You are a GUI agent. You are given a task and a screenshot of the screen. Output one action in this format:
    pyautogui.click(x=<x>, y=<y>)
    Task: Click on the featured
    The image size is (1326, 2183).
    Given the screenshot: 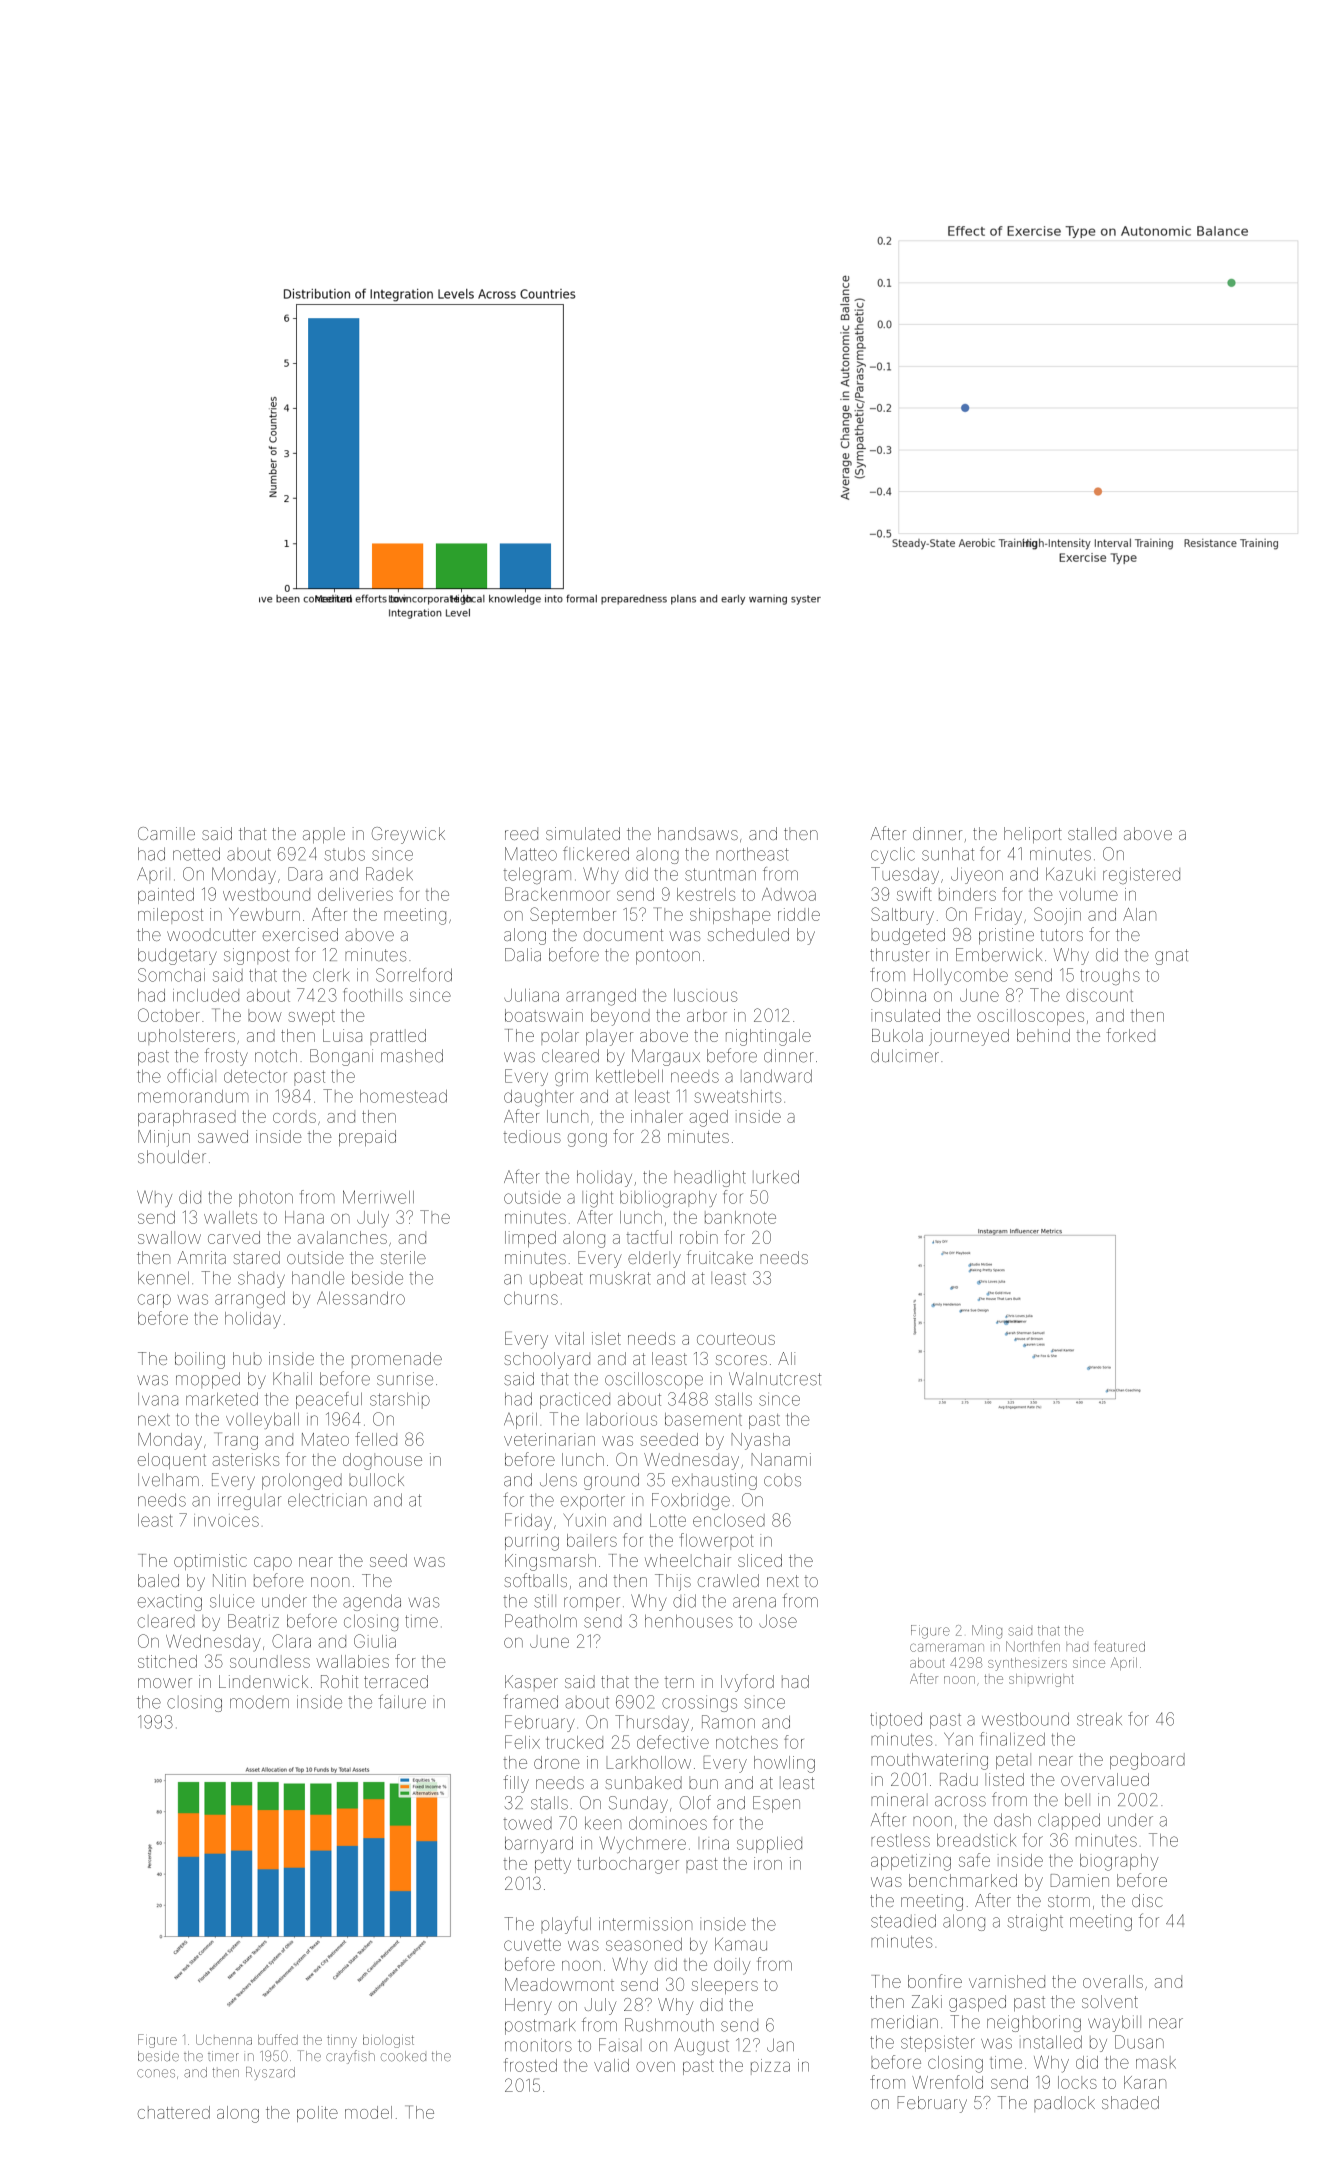 What is the action you would take?
    pyautogui.click(x=1120, y=1646)
